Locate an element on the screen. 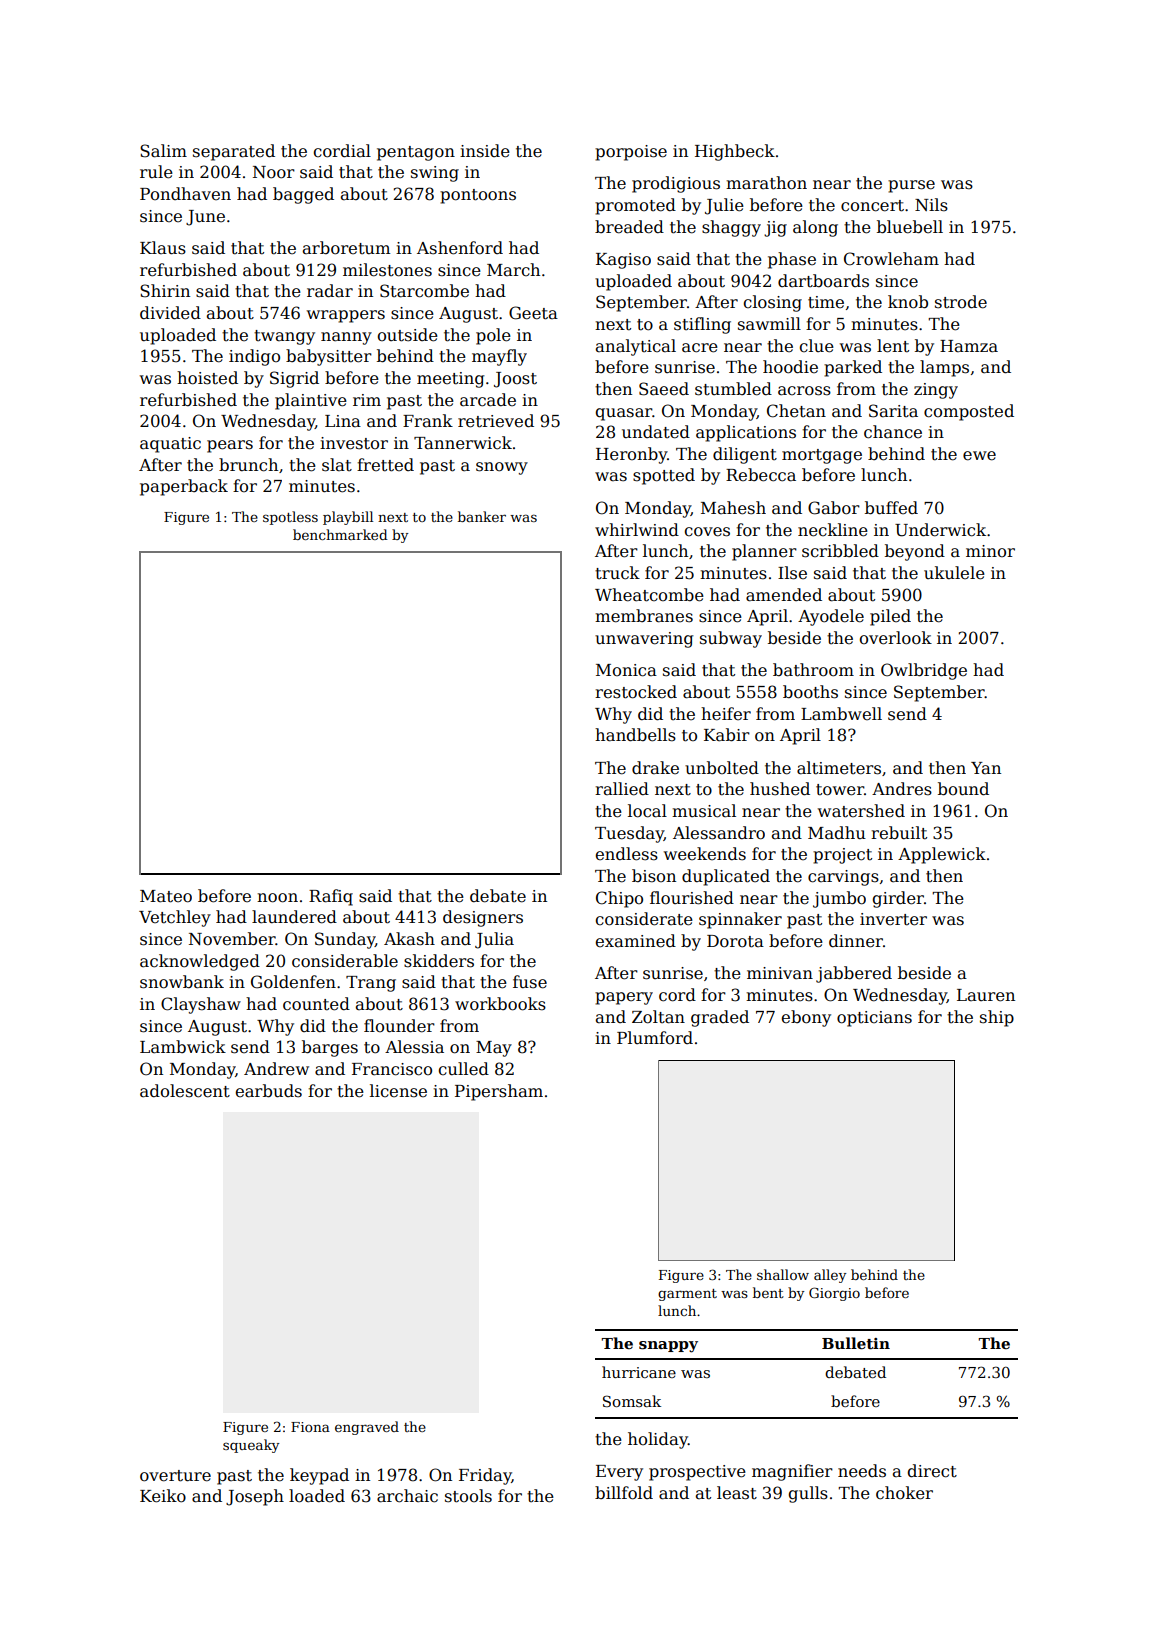 The height and width of the screenshot is (1637, 1157). Keiko is located at coordinates (163, 1496).
